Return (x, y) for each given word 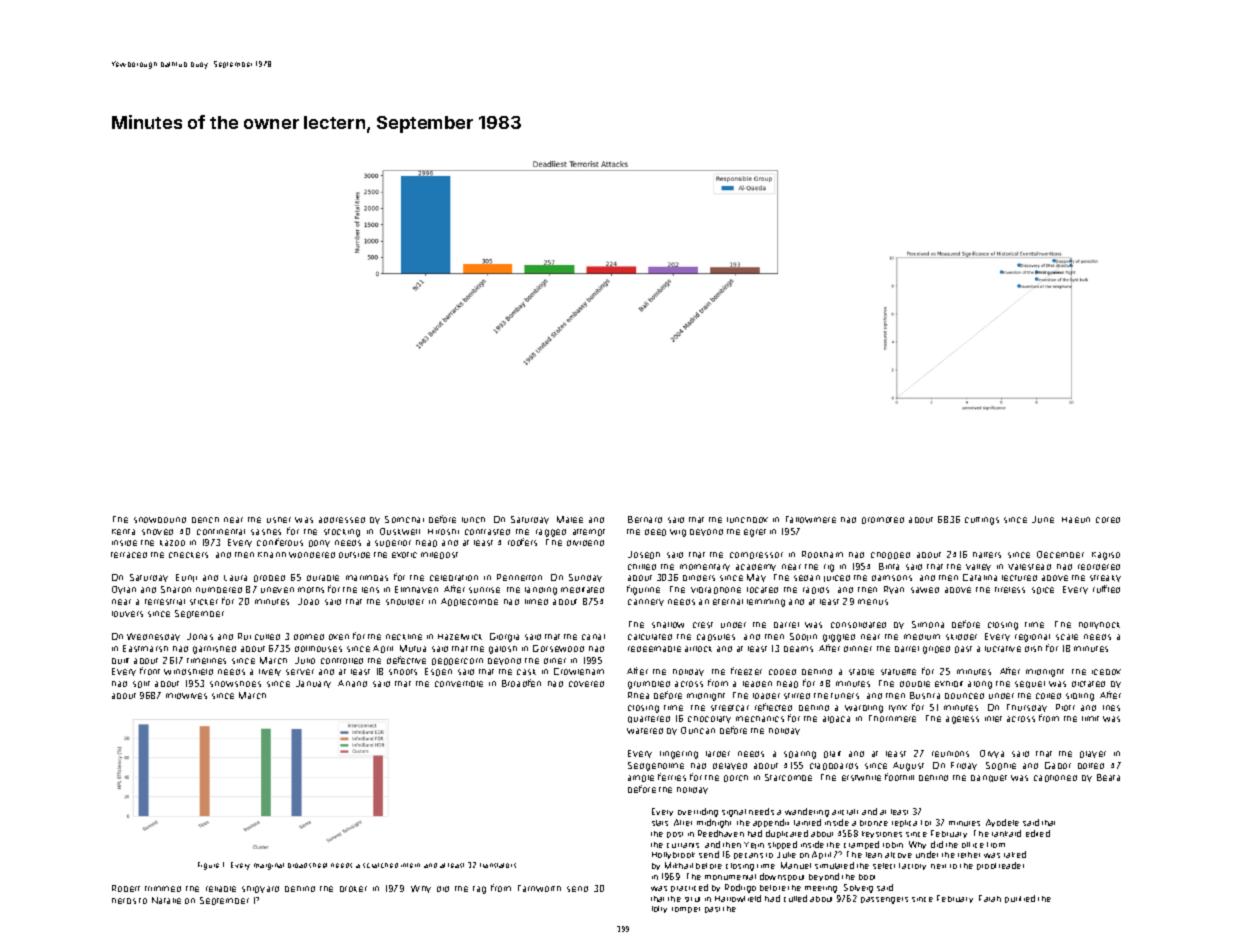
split (141, 684)
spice (1043, 590)
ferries (672, 777)
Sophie (1001, 766)
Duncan (698, 730)
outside (354, 555)
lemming (766, 603)
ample (641, 778)
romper (686, 910)
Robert (126, 888)
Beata (1108, 777)
